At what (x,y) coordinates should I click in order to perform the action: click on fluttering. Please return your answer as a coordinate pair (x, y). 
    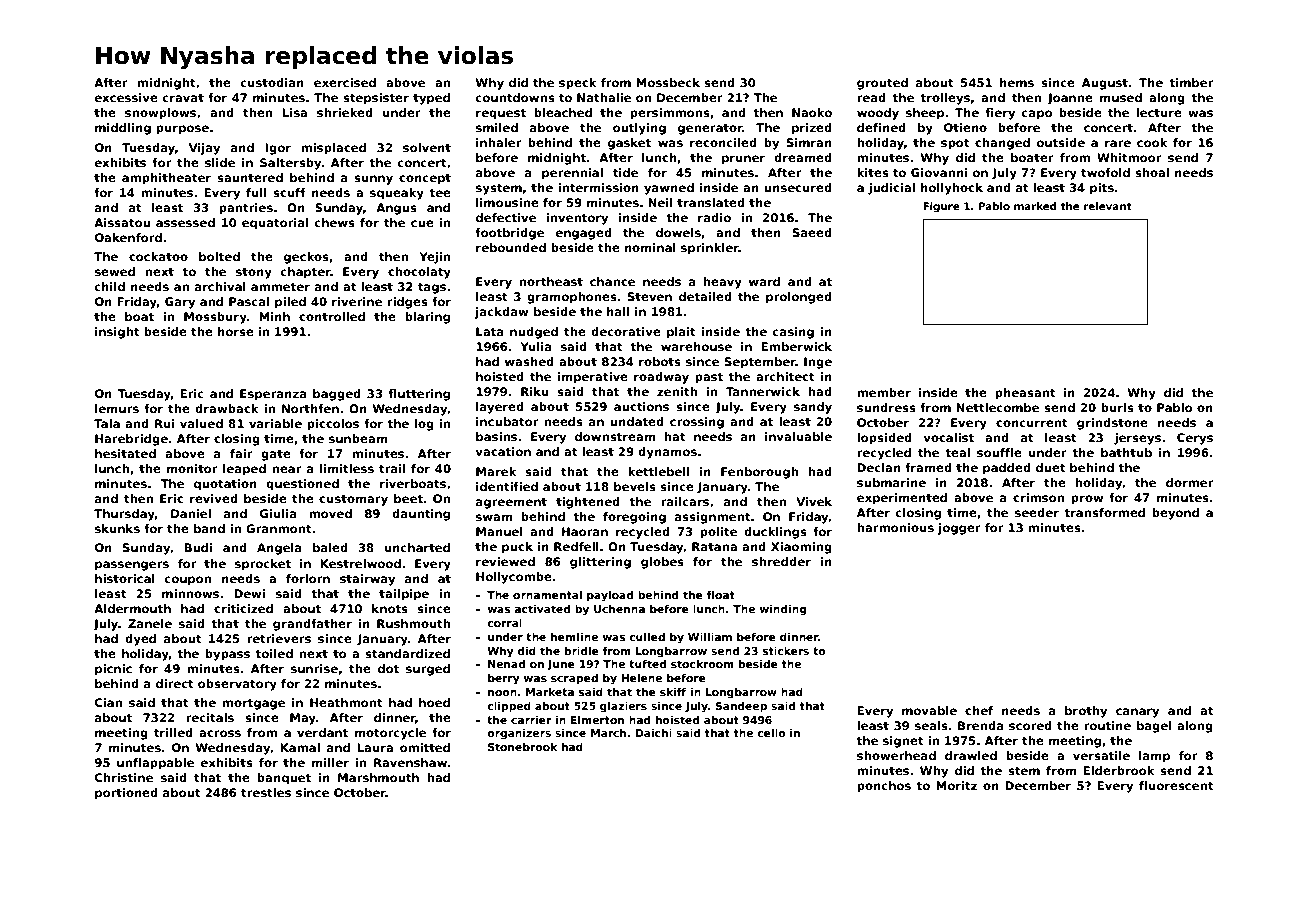
    Looking at the image, I should click on (419, 395).
